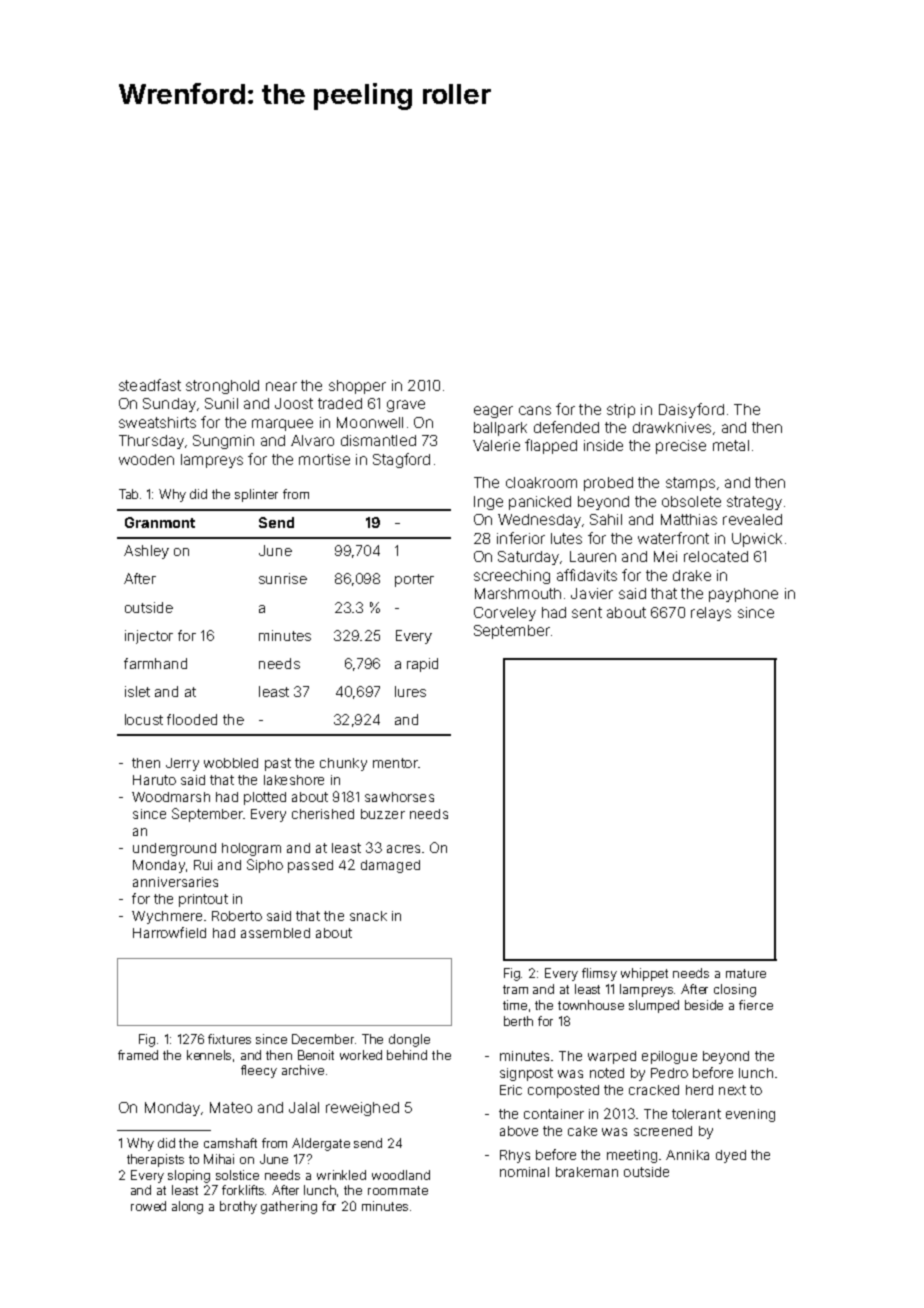  I want to click on behind, so click(407, 1055).
